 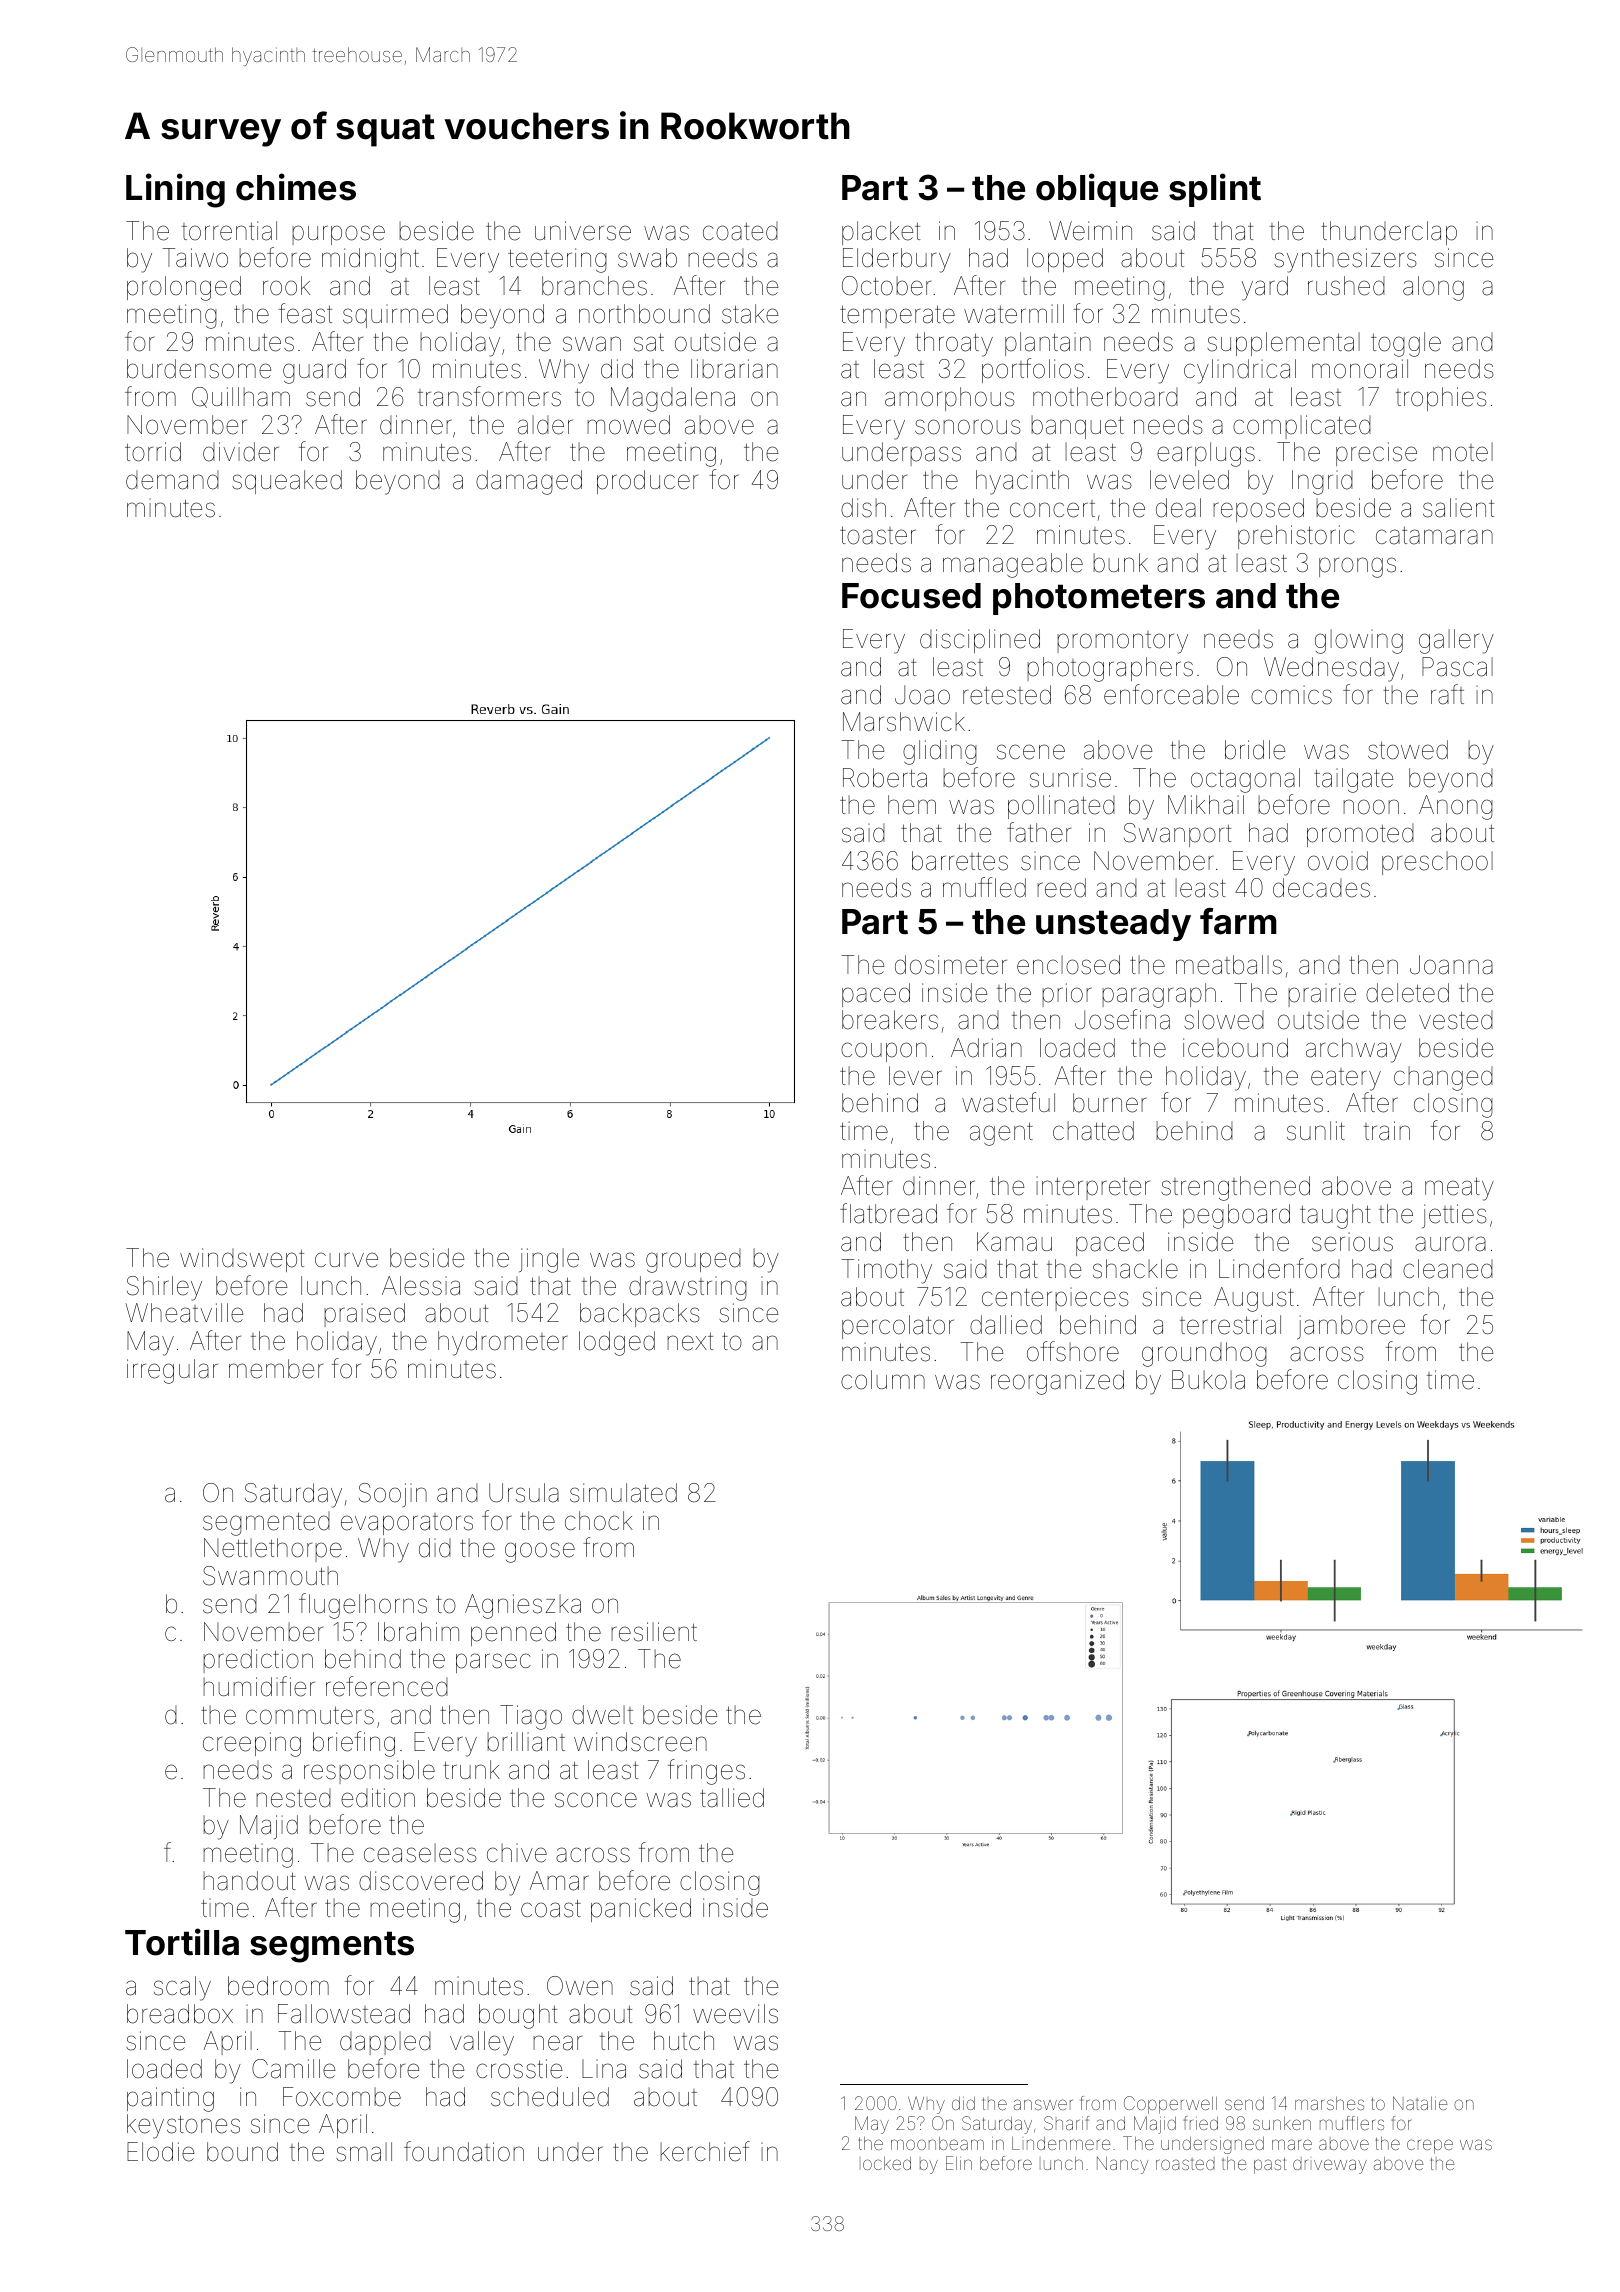 What do you see at coordinates (1437, 863) in the document?
I see `preschool` at bounding box center [1437, 863].
